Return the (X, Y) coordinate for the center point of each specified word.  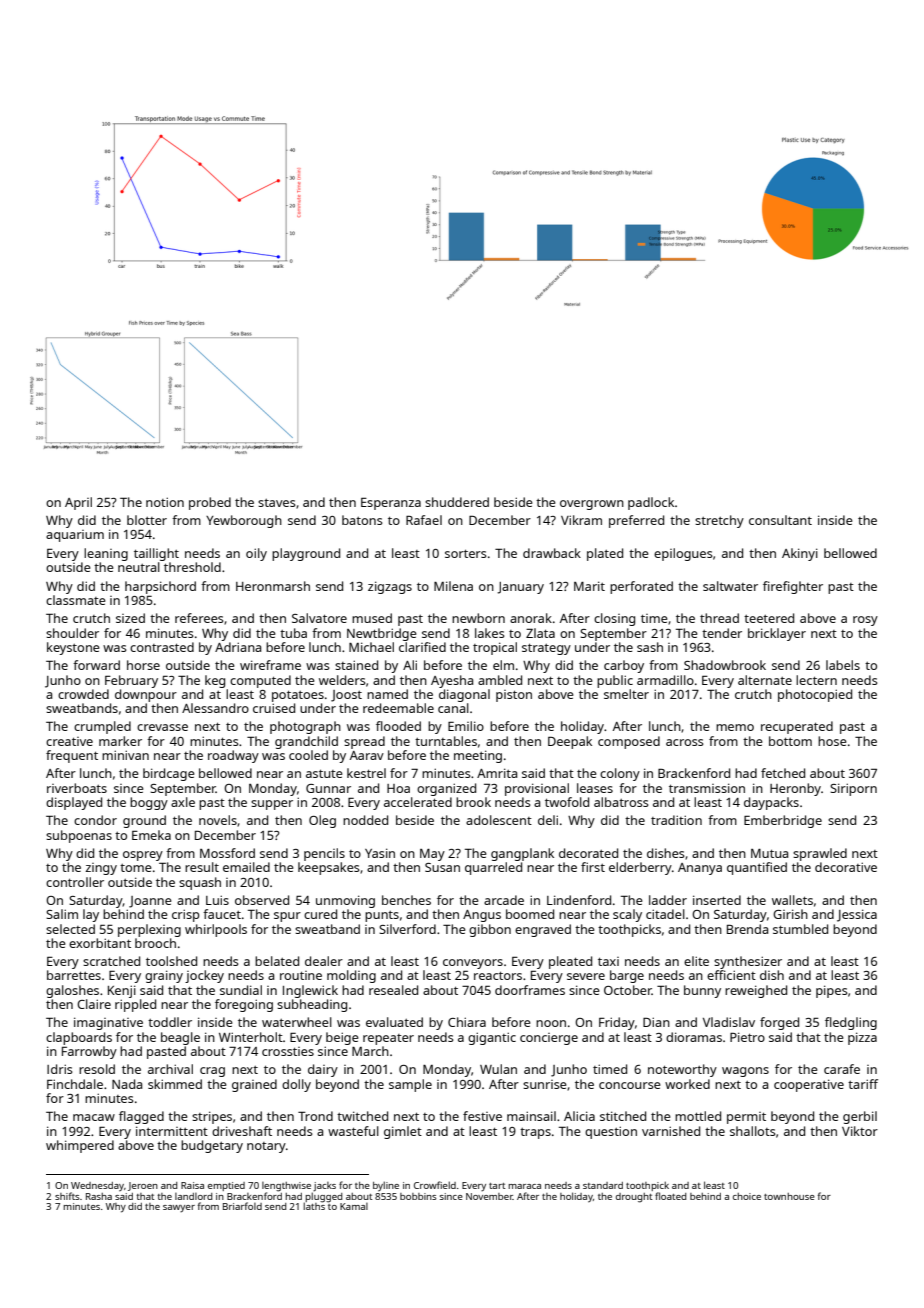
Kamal (354, 1206)
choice (747, 1196)
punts (382, 916)
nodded (365, 820)
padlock (651, 503)
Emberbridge (783, 821)
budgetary (212, 1146)
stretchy (719, 521)
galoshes (72, 991)
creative (69, 741)
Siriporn (853, 789)
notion (165, 502)
